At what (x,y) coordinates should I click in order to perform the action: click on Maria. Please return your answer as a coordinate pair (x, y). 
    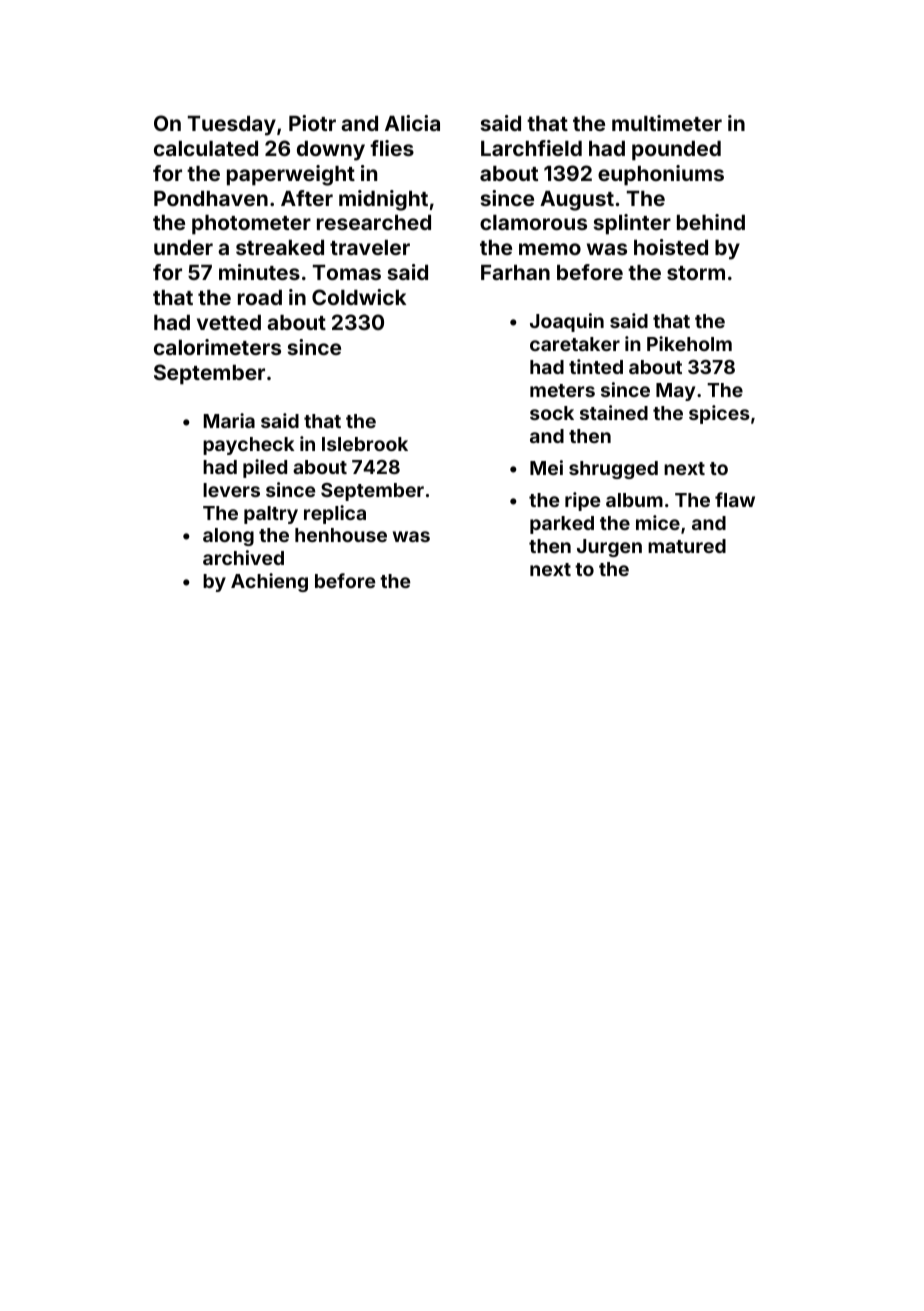
    Looking at the image, I should click on (229, 420).
